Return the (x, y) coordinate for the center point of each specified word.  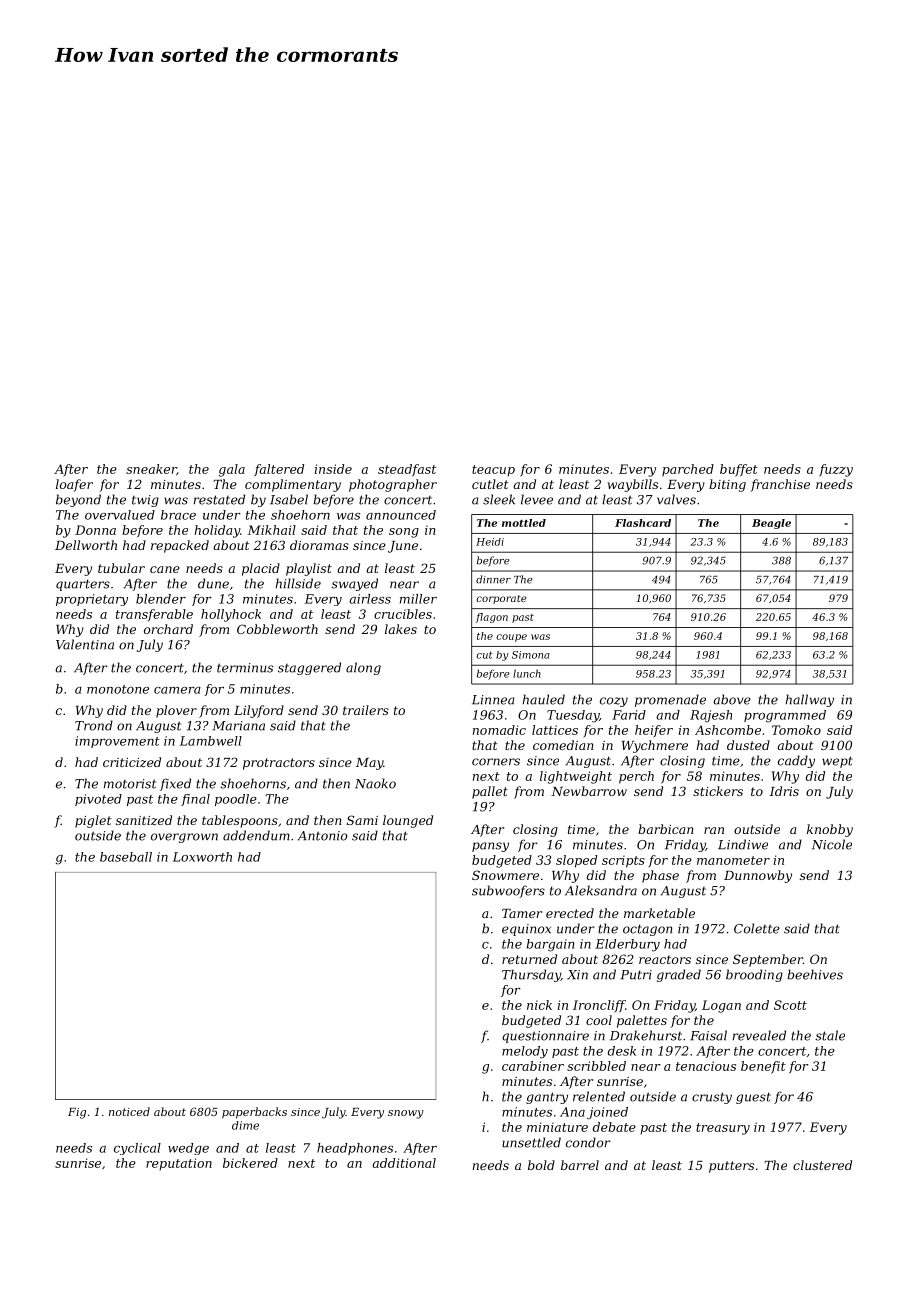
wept (837, 762)
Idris (784, 791)
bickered (250, 1163)
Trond (94, 725)
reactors (665, 959)
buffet (739, 470)
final (195, 800)
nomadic (499, 730)
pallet (490, 792)
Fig (77, 1113)
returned (529, 959)
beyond (78, 500)
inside (333, 469)
